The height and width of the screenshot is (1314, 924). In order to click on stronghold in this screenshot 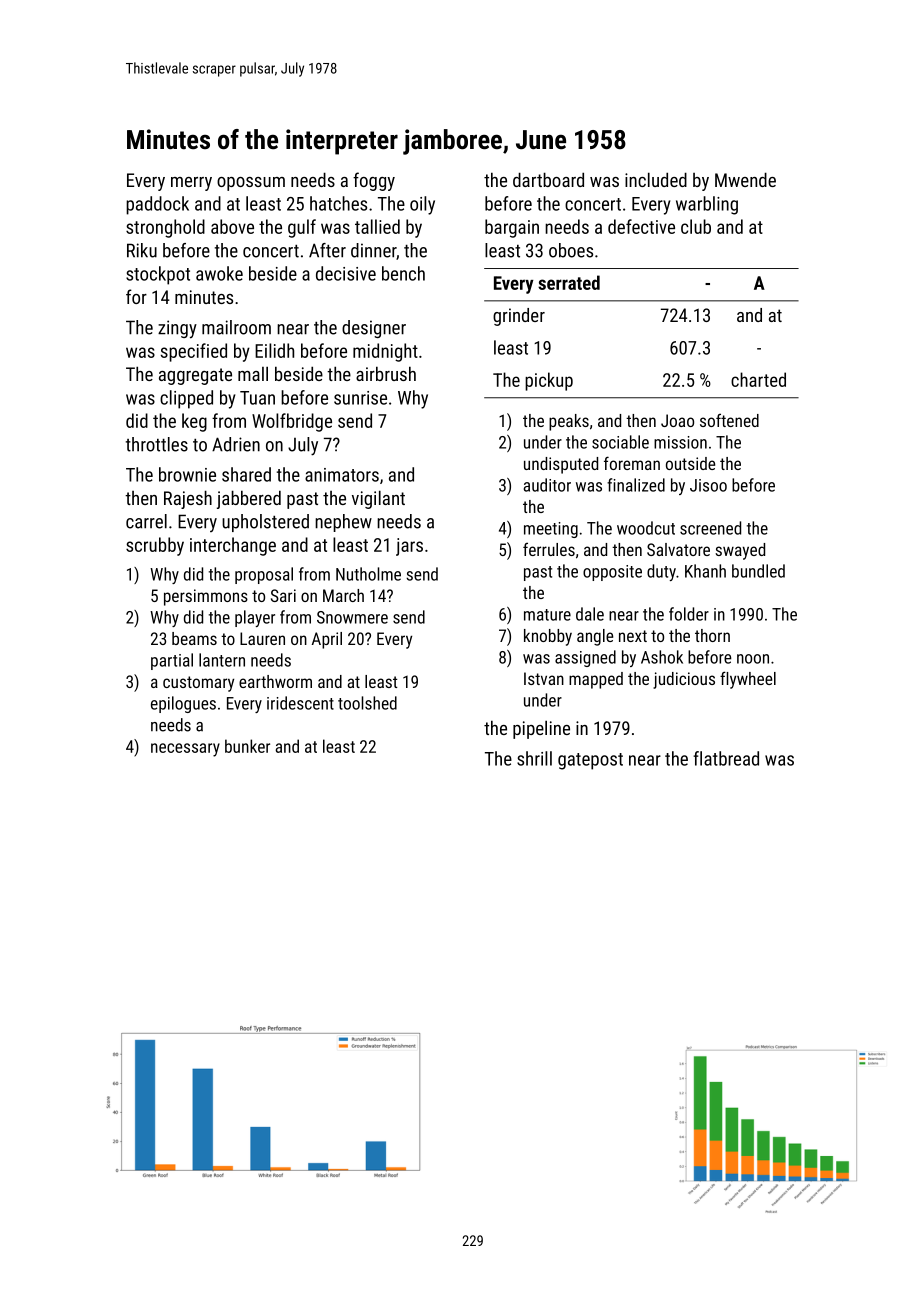, I will do `click(165, 228)`.
